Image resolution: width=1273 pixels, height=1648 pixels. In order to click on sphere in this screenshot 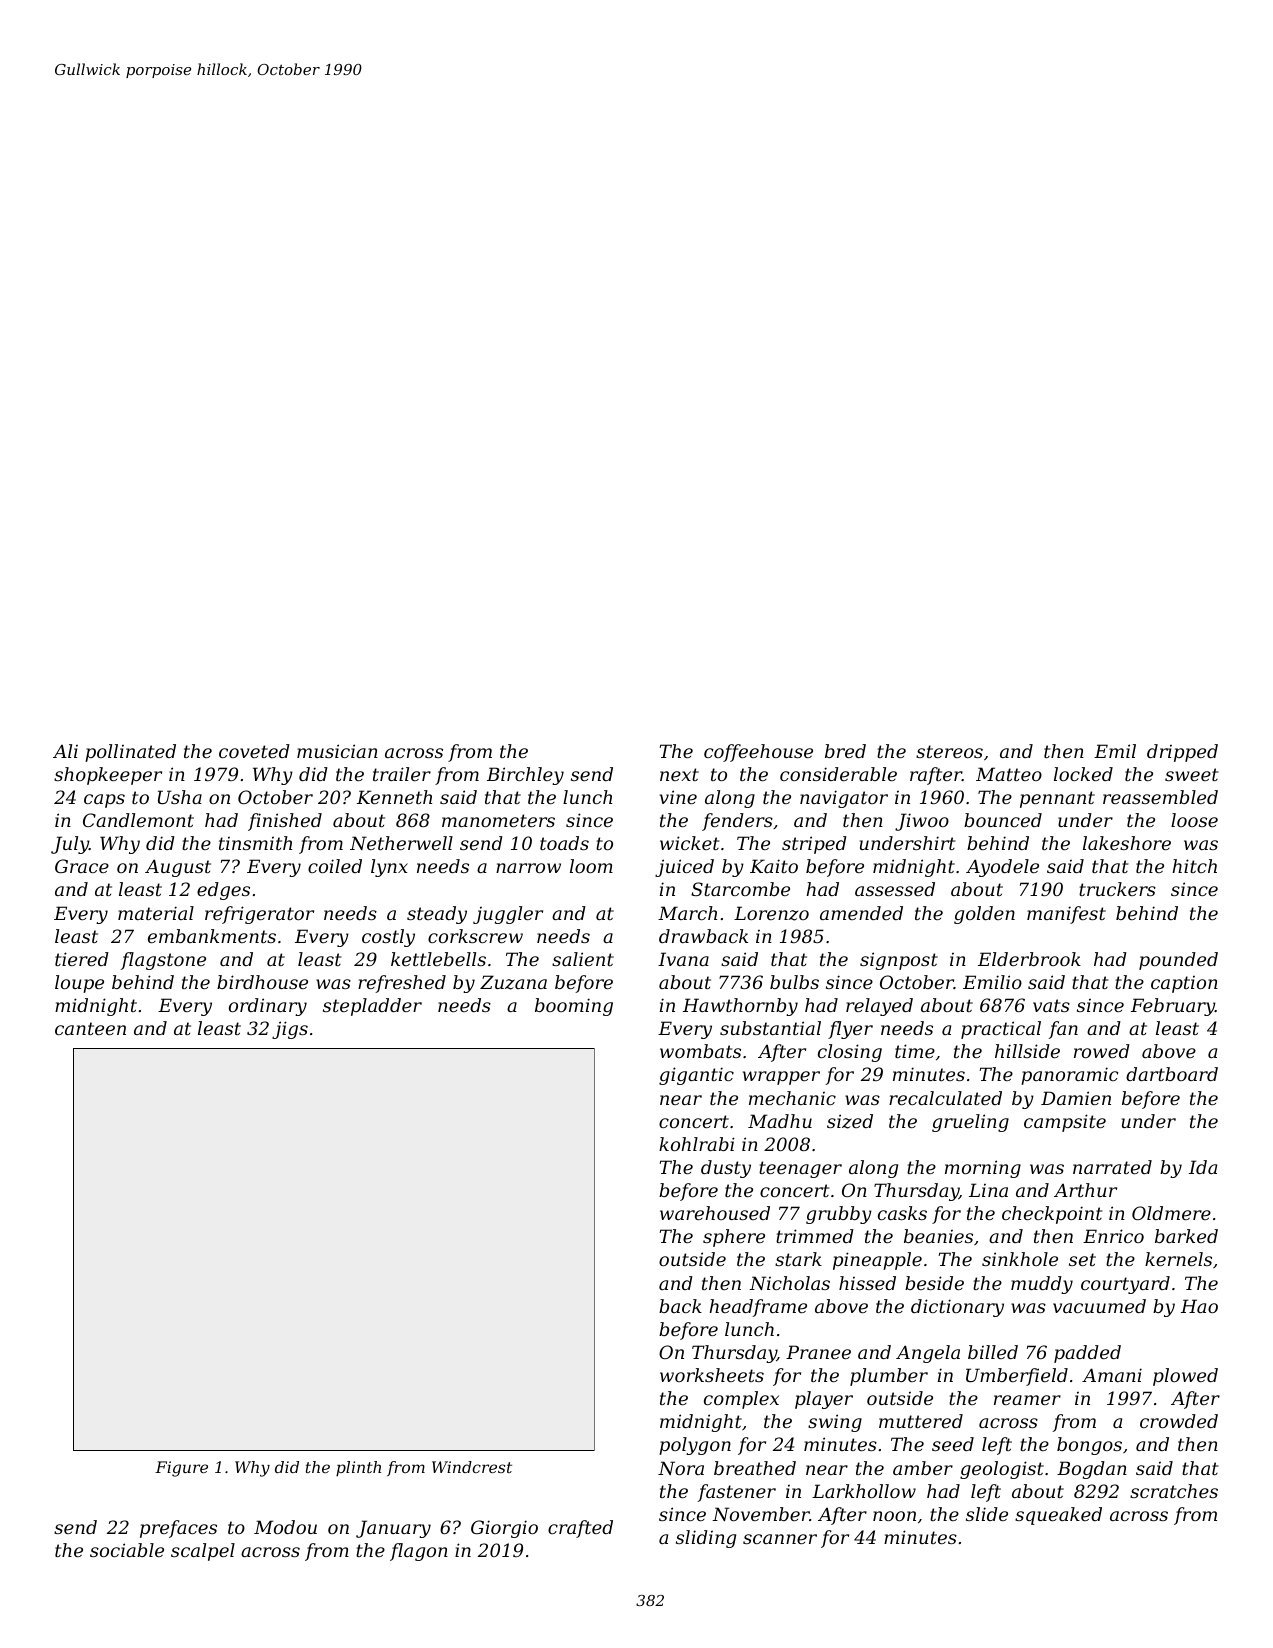, I will do `click(734, 1238)`.
